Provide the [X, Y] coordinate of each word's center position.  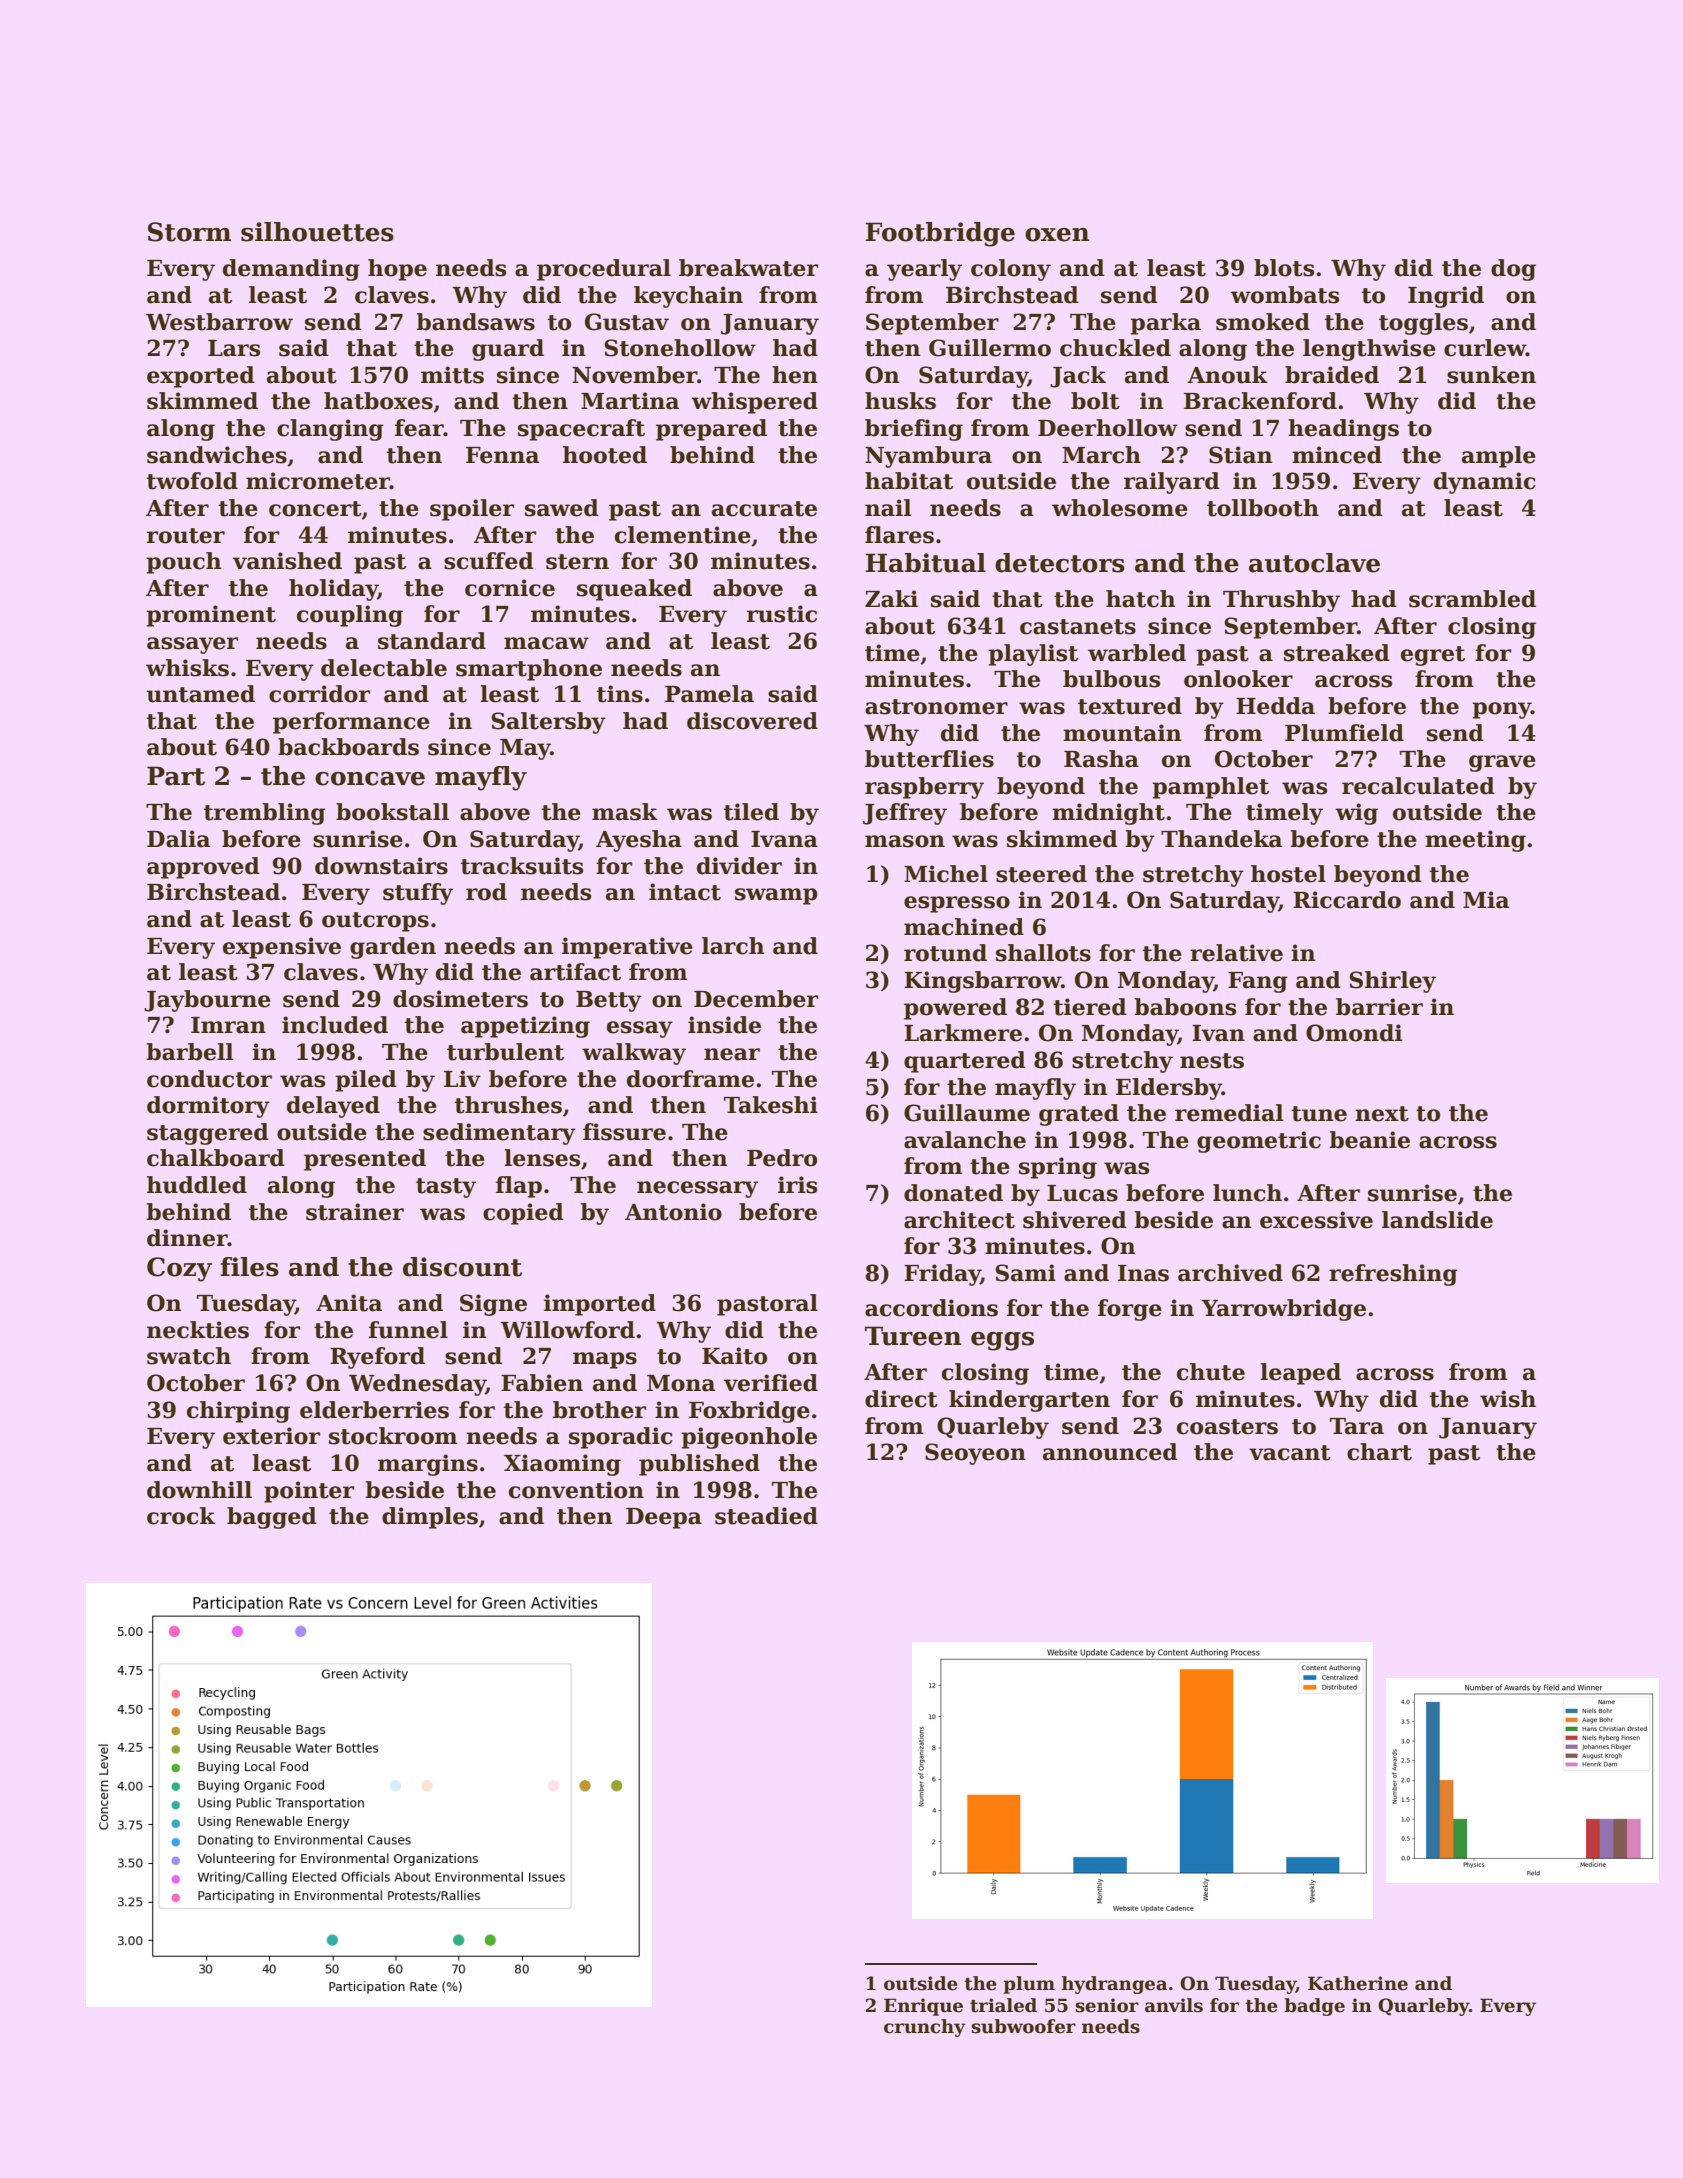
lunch [1247, 1193]
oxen [1057, 235]
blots [1284, 268]
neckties [198, 1330]
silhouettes [317, 232]
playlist [1033, 655]
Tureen [913, 1336]
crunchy [925, 2028]
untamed [200, 694]
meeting [1475, 841]
